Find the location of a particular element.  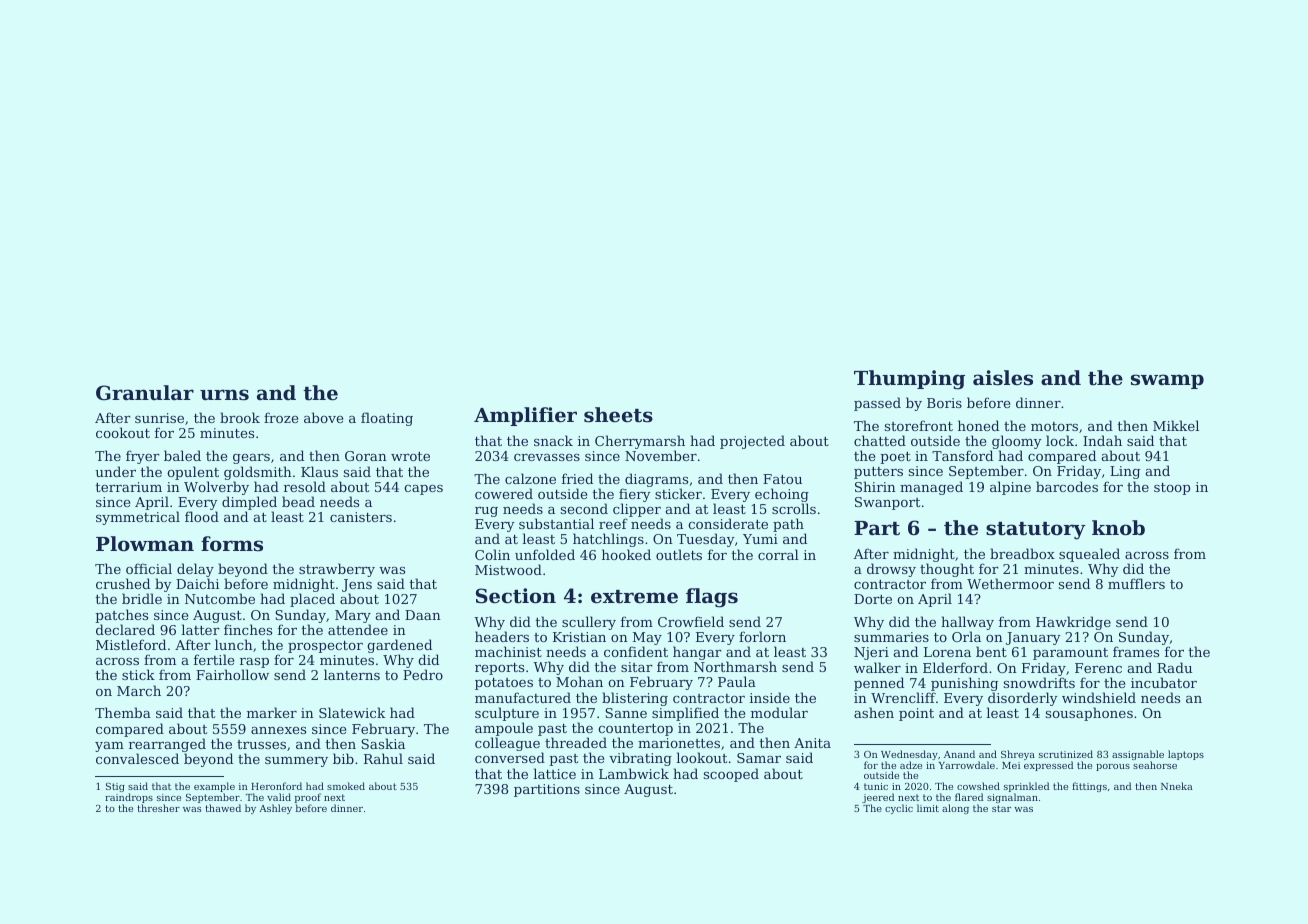

cyclic is located at coordinates (899, 809).
